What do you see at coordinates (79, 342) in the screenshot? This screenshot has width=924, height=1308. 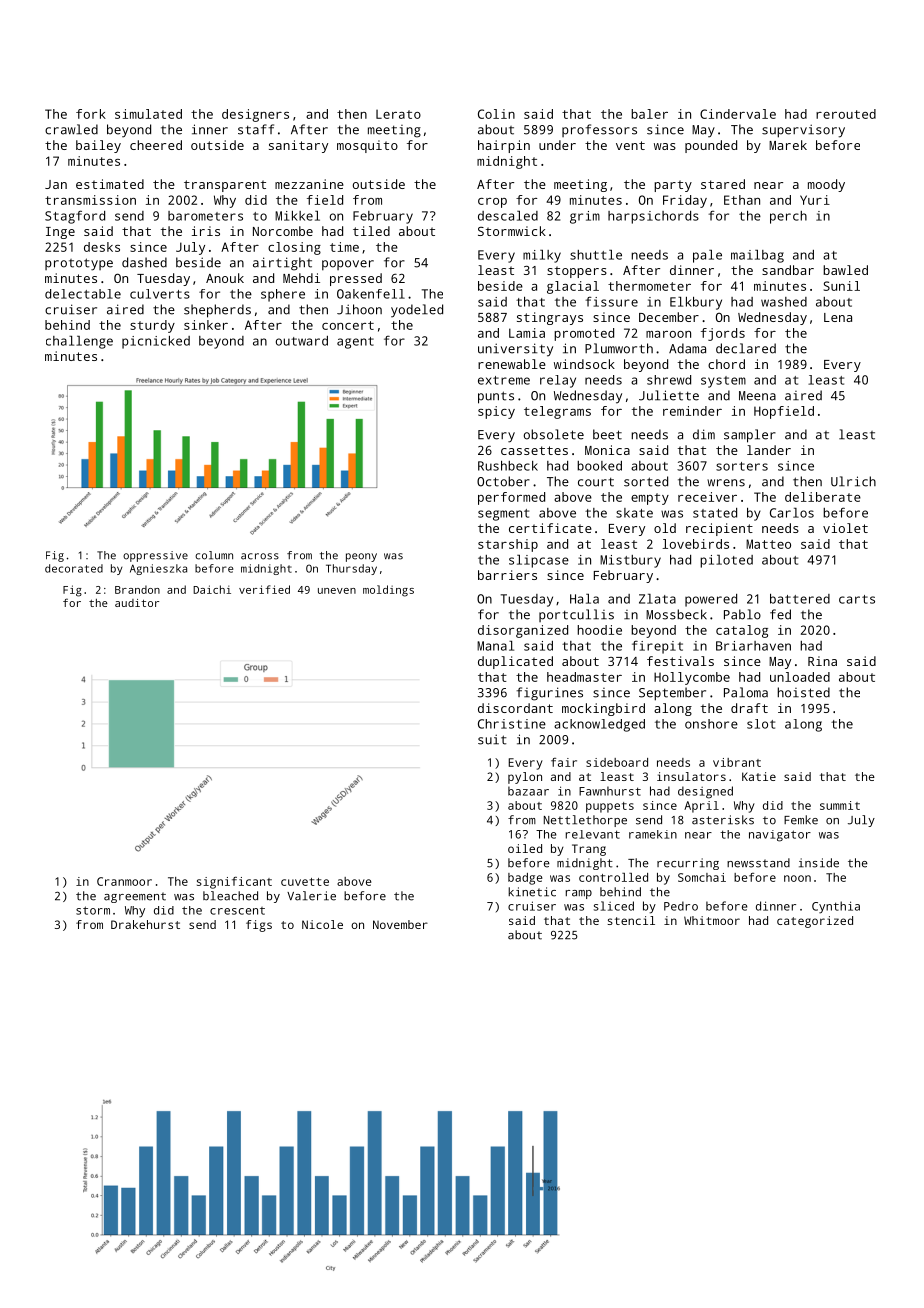 I see `challenge` at bounding box center [79, 342].
